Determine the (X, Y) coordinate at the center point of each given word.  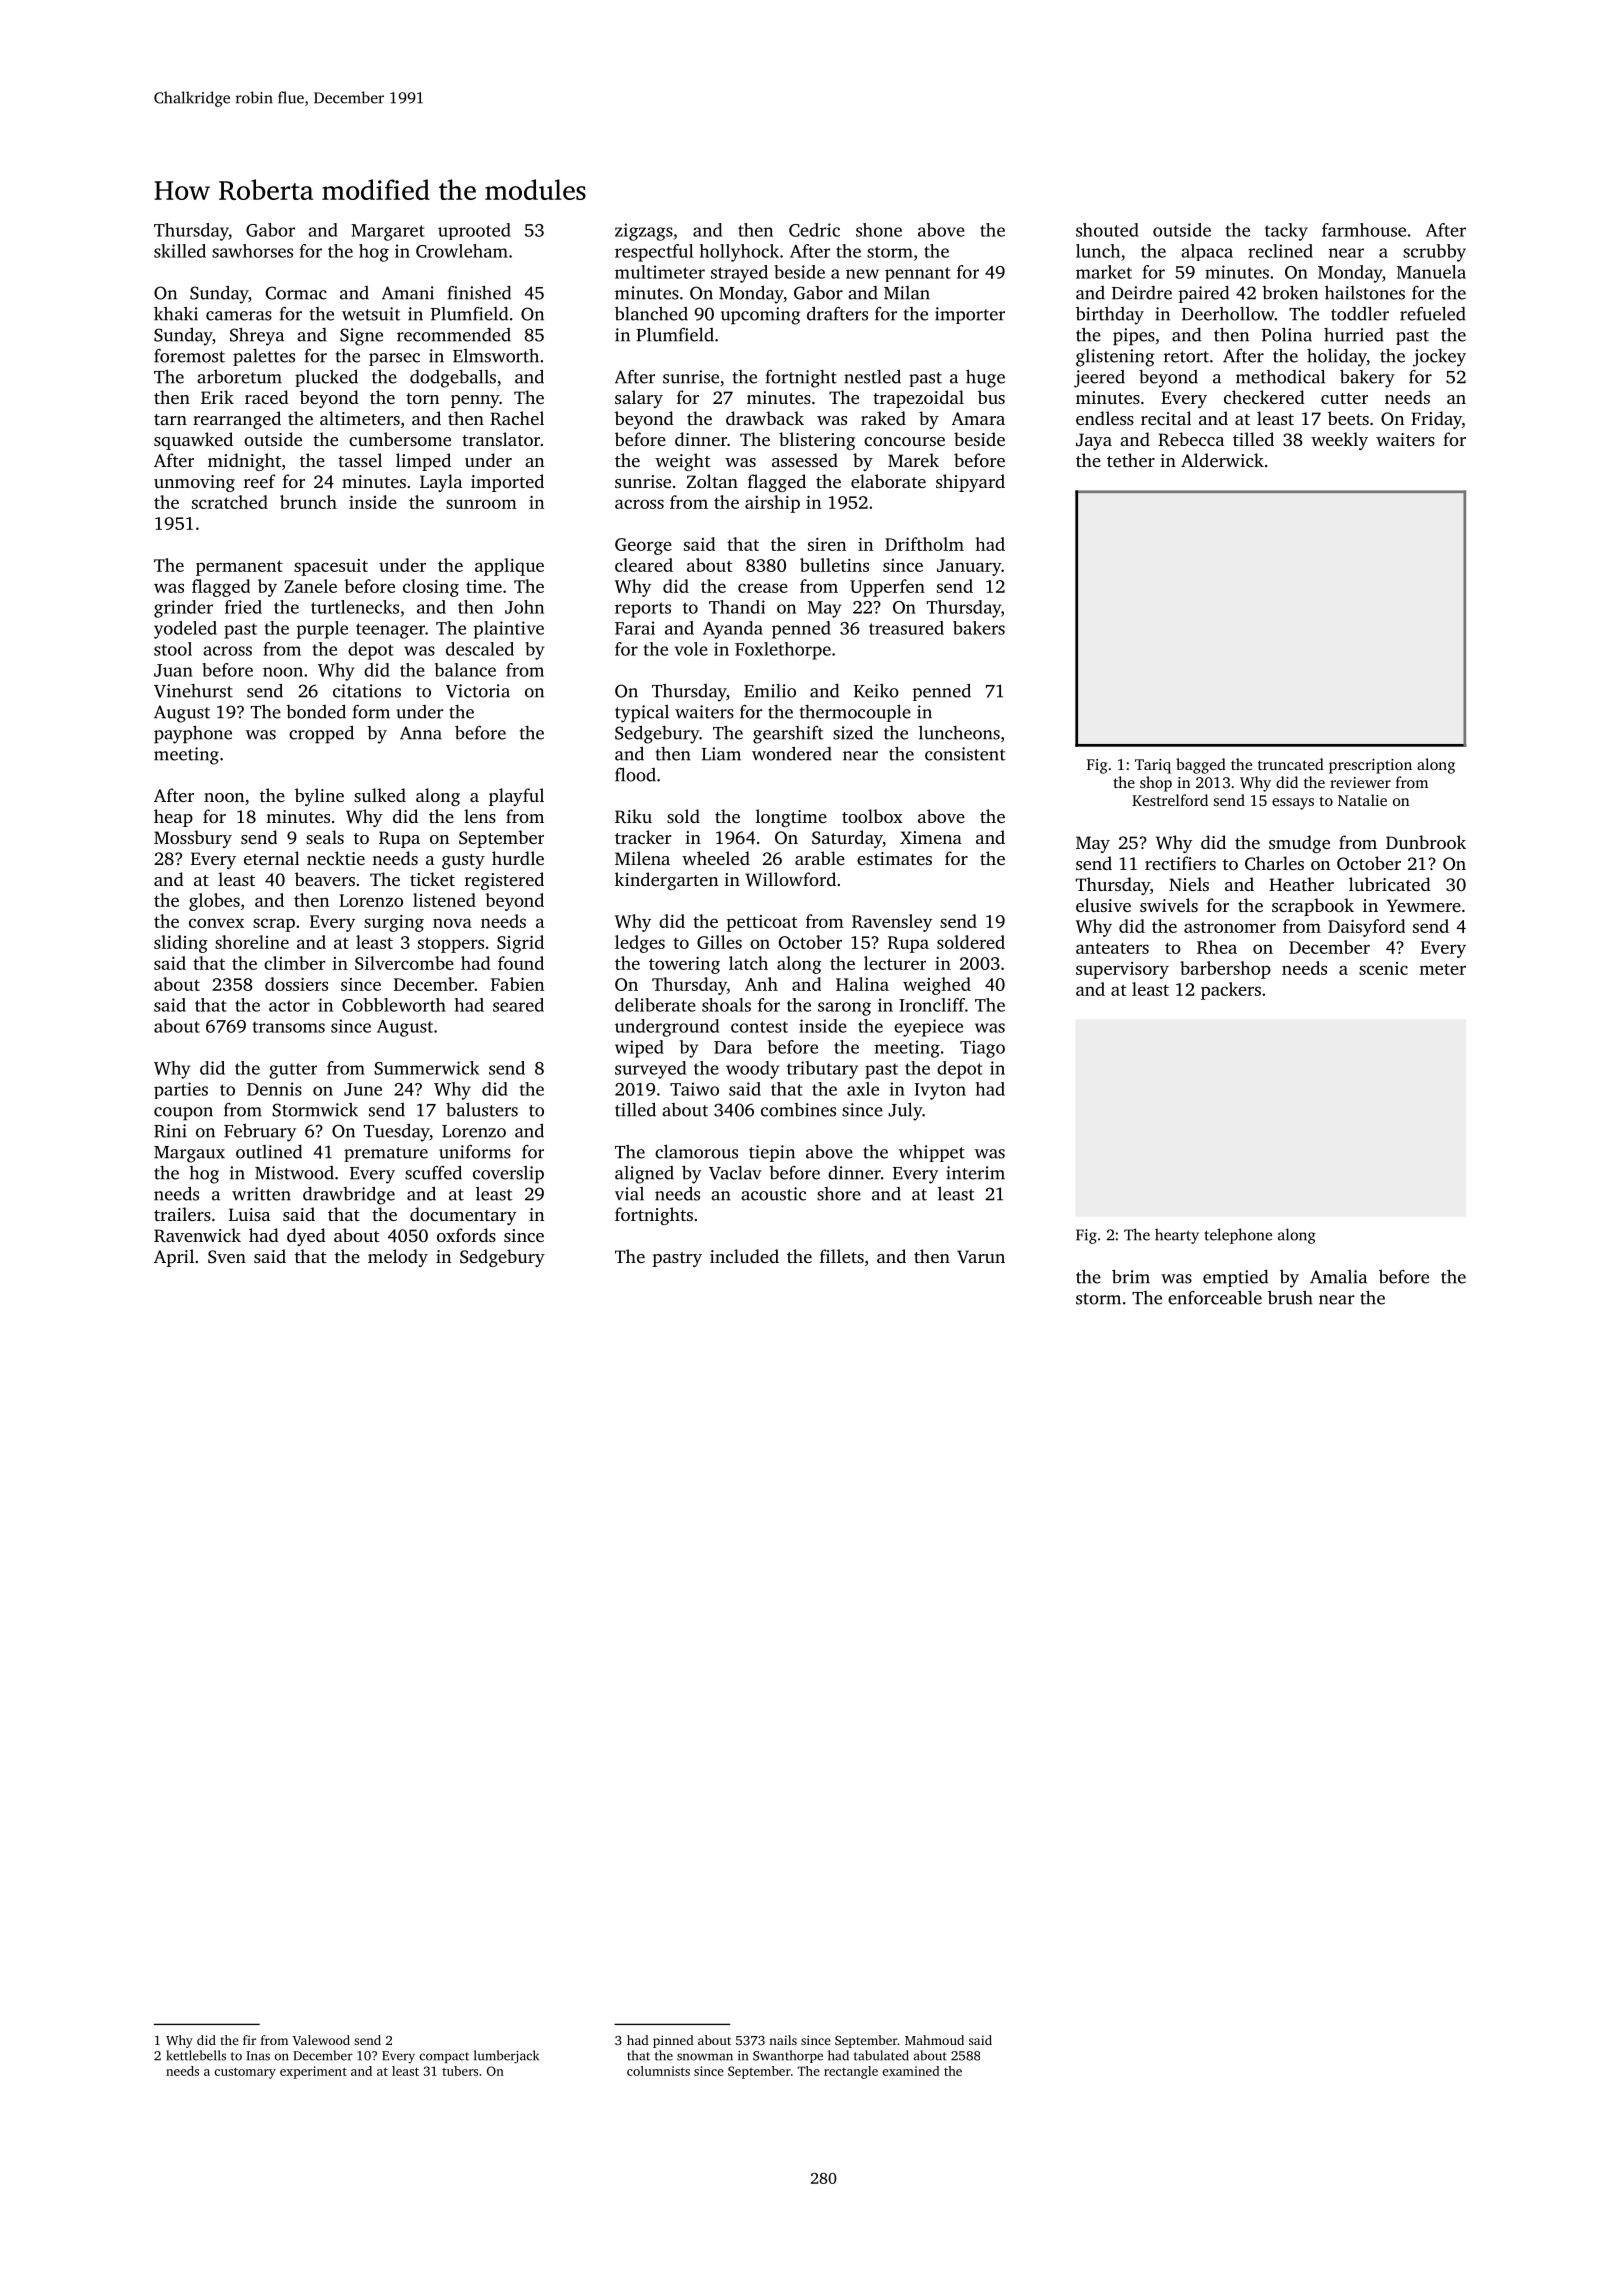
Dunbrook (1426, 842)
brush (1290, 1298)
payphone (193, 734)
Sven (227, 1257)
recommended (454, 335)
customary (245, 2073)
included (744, 1256)
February (260, 1133)
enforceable (1215, 1298)
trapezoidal (918, 399)
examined (911, 2071)
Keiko (876, 691)
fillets (842, 1256)
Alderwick (1222, 460)
